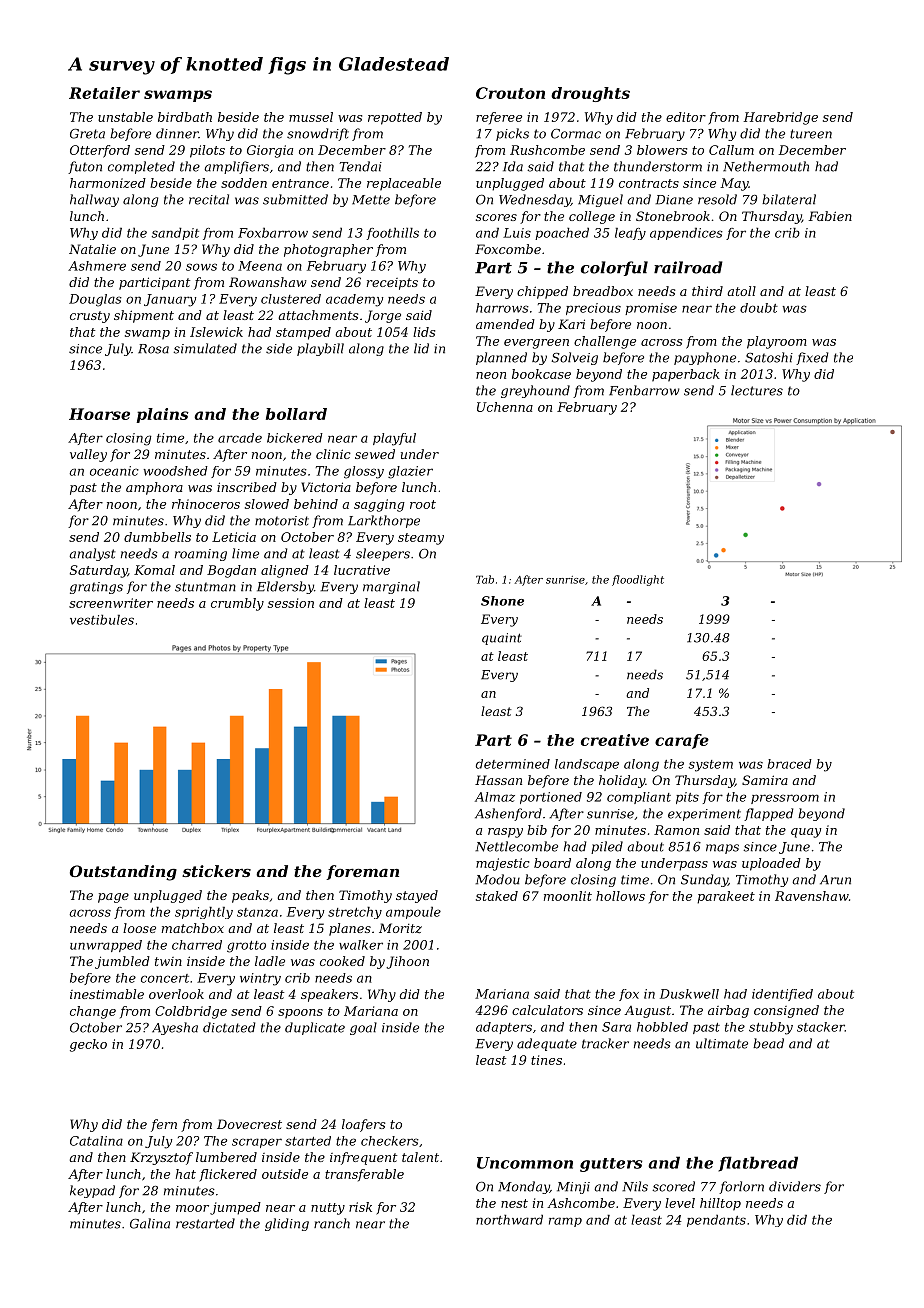 This screenshot has width=924, height=1308. What do you see at coordinates (249, 1124) in the screenshot?
I see `Dovecrest` at bounding box center [249, 1124].
